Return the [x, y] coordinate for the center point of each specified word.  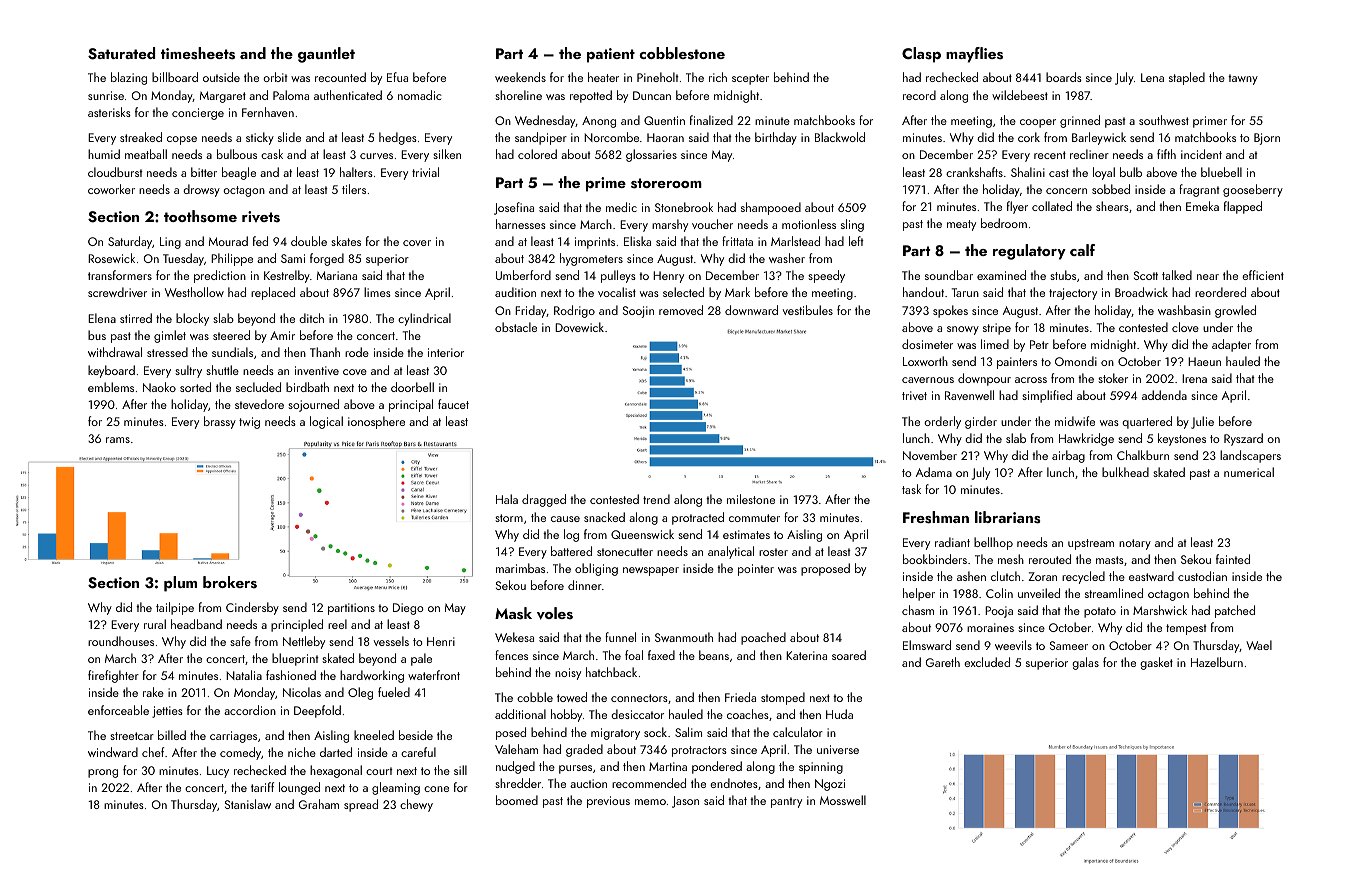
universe [838, 749]
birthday [776, 138]
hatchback [611, 672]
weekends [520, 77]
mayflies [974, 55]
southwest [1164, 120]
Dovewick [579, 327]
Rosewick [111, 258]
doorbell [412, 387]
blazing [129, 78]
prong [103, 773]
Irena [1194, 378]
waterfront [434, 675]
